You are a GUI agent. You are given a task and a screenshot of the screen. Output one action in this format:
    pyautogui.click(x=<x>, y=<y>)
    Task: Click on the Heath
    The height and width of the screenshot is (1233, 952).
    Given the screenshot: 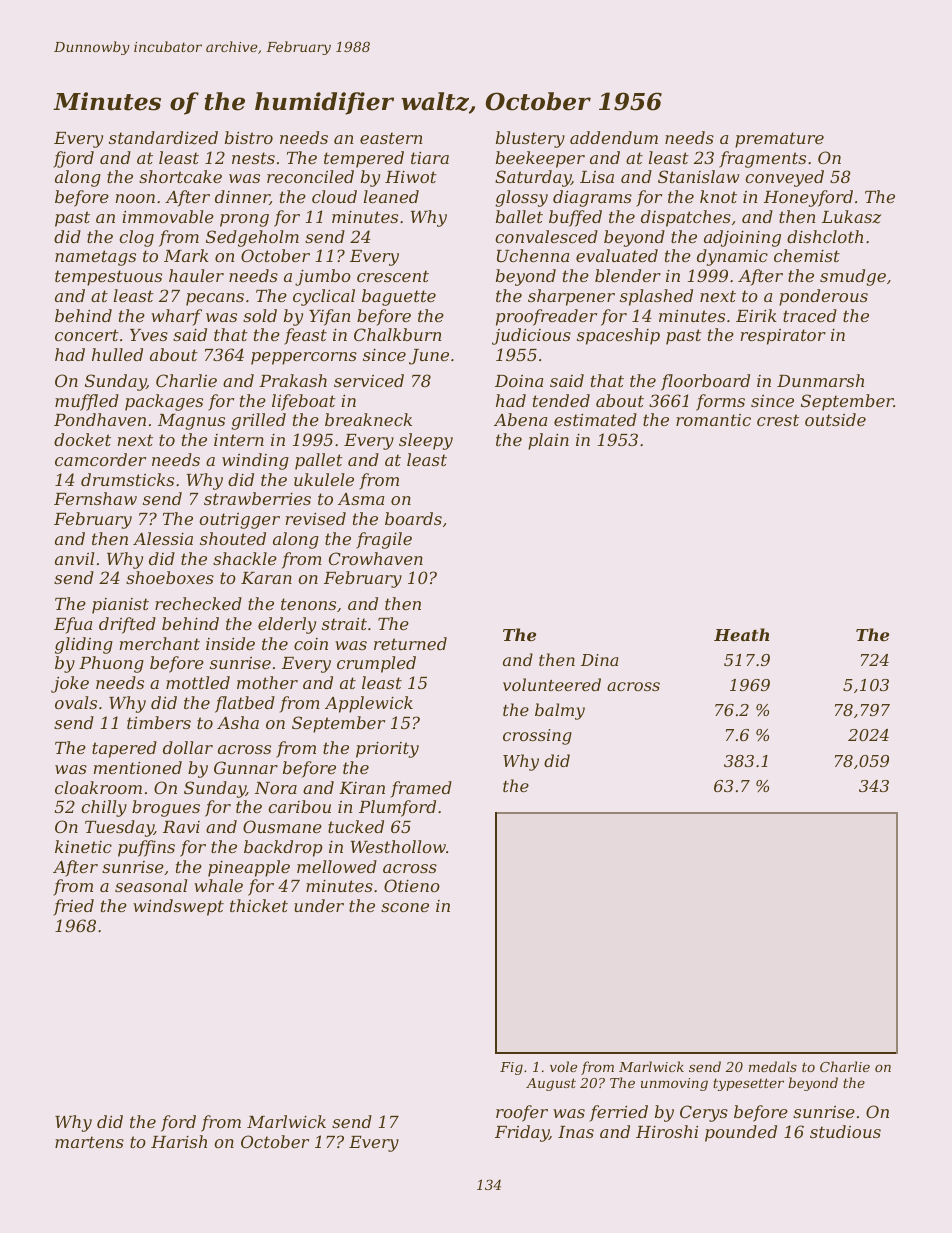 What is the action you would take?
    pyautogui.click(x=741, y=634)
